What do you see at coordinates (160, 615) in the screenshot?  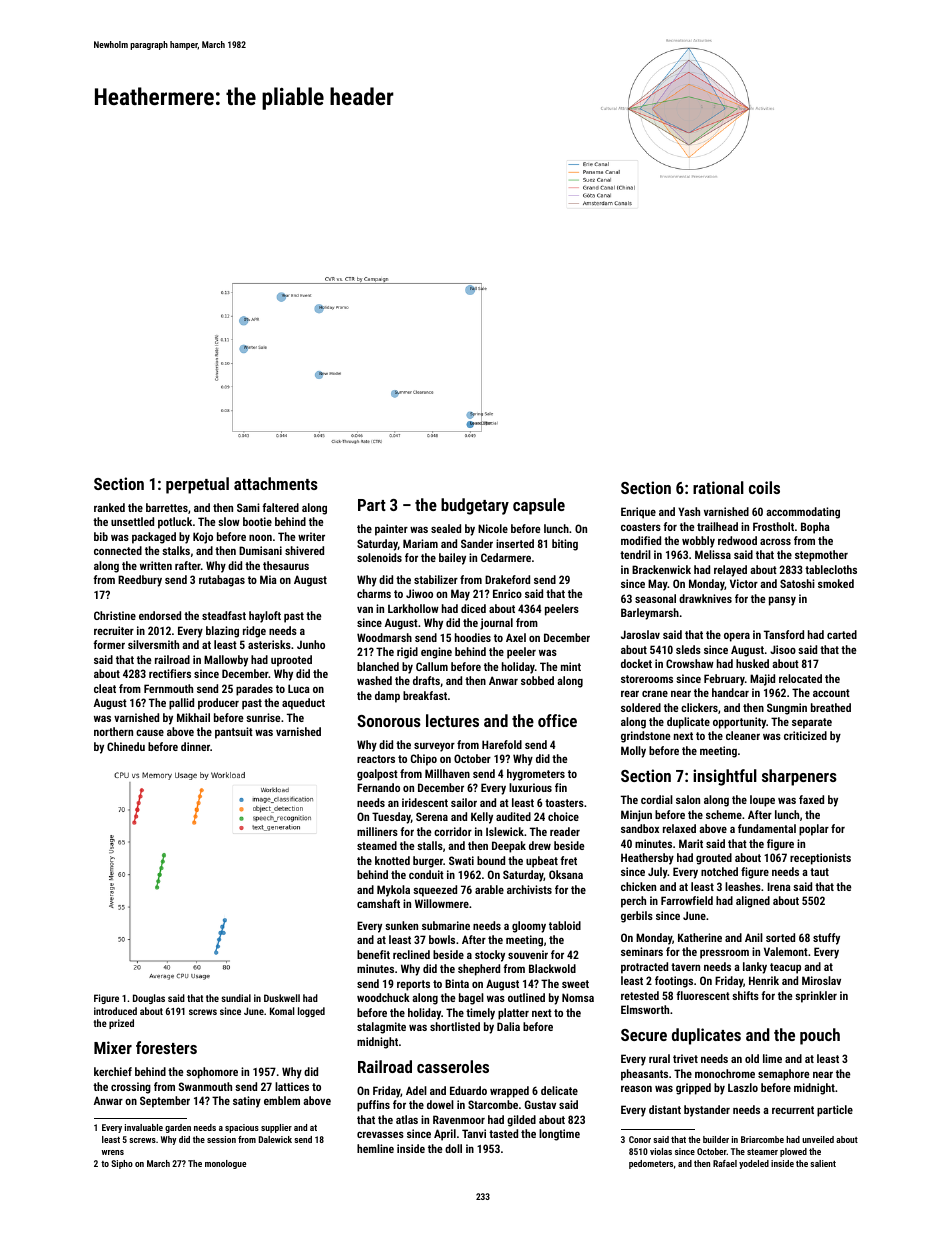 I see `endorsed` at bounding box center [160, 615].
